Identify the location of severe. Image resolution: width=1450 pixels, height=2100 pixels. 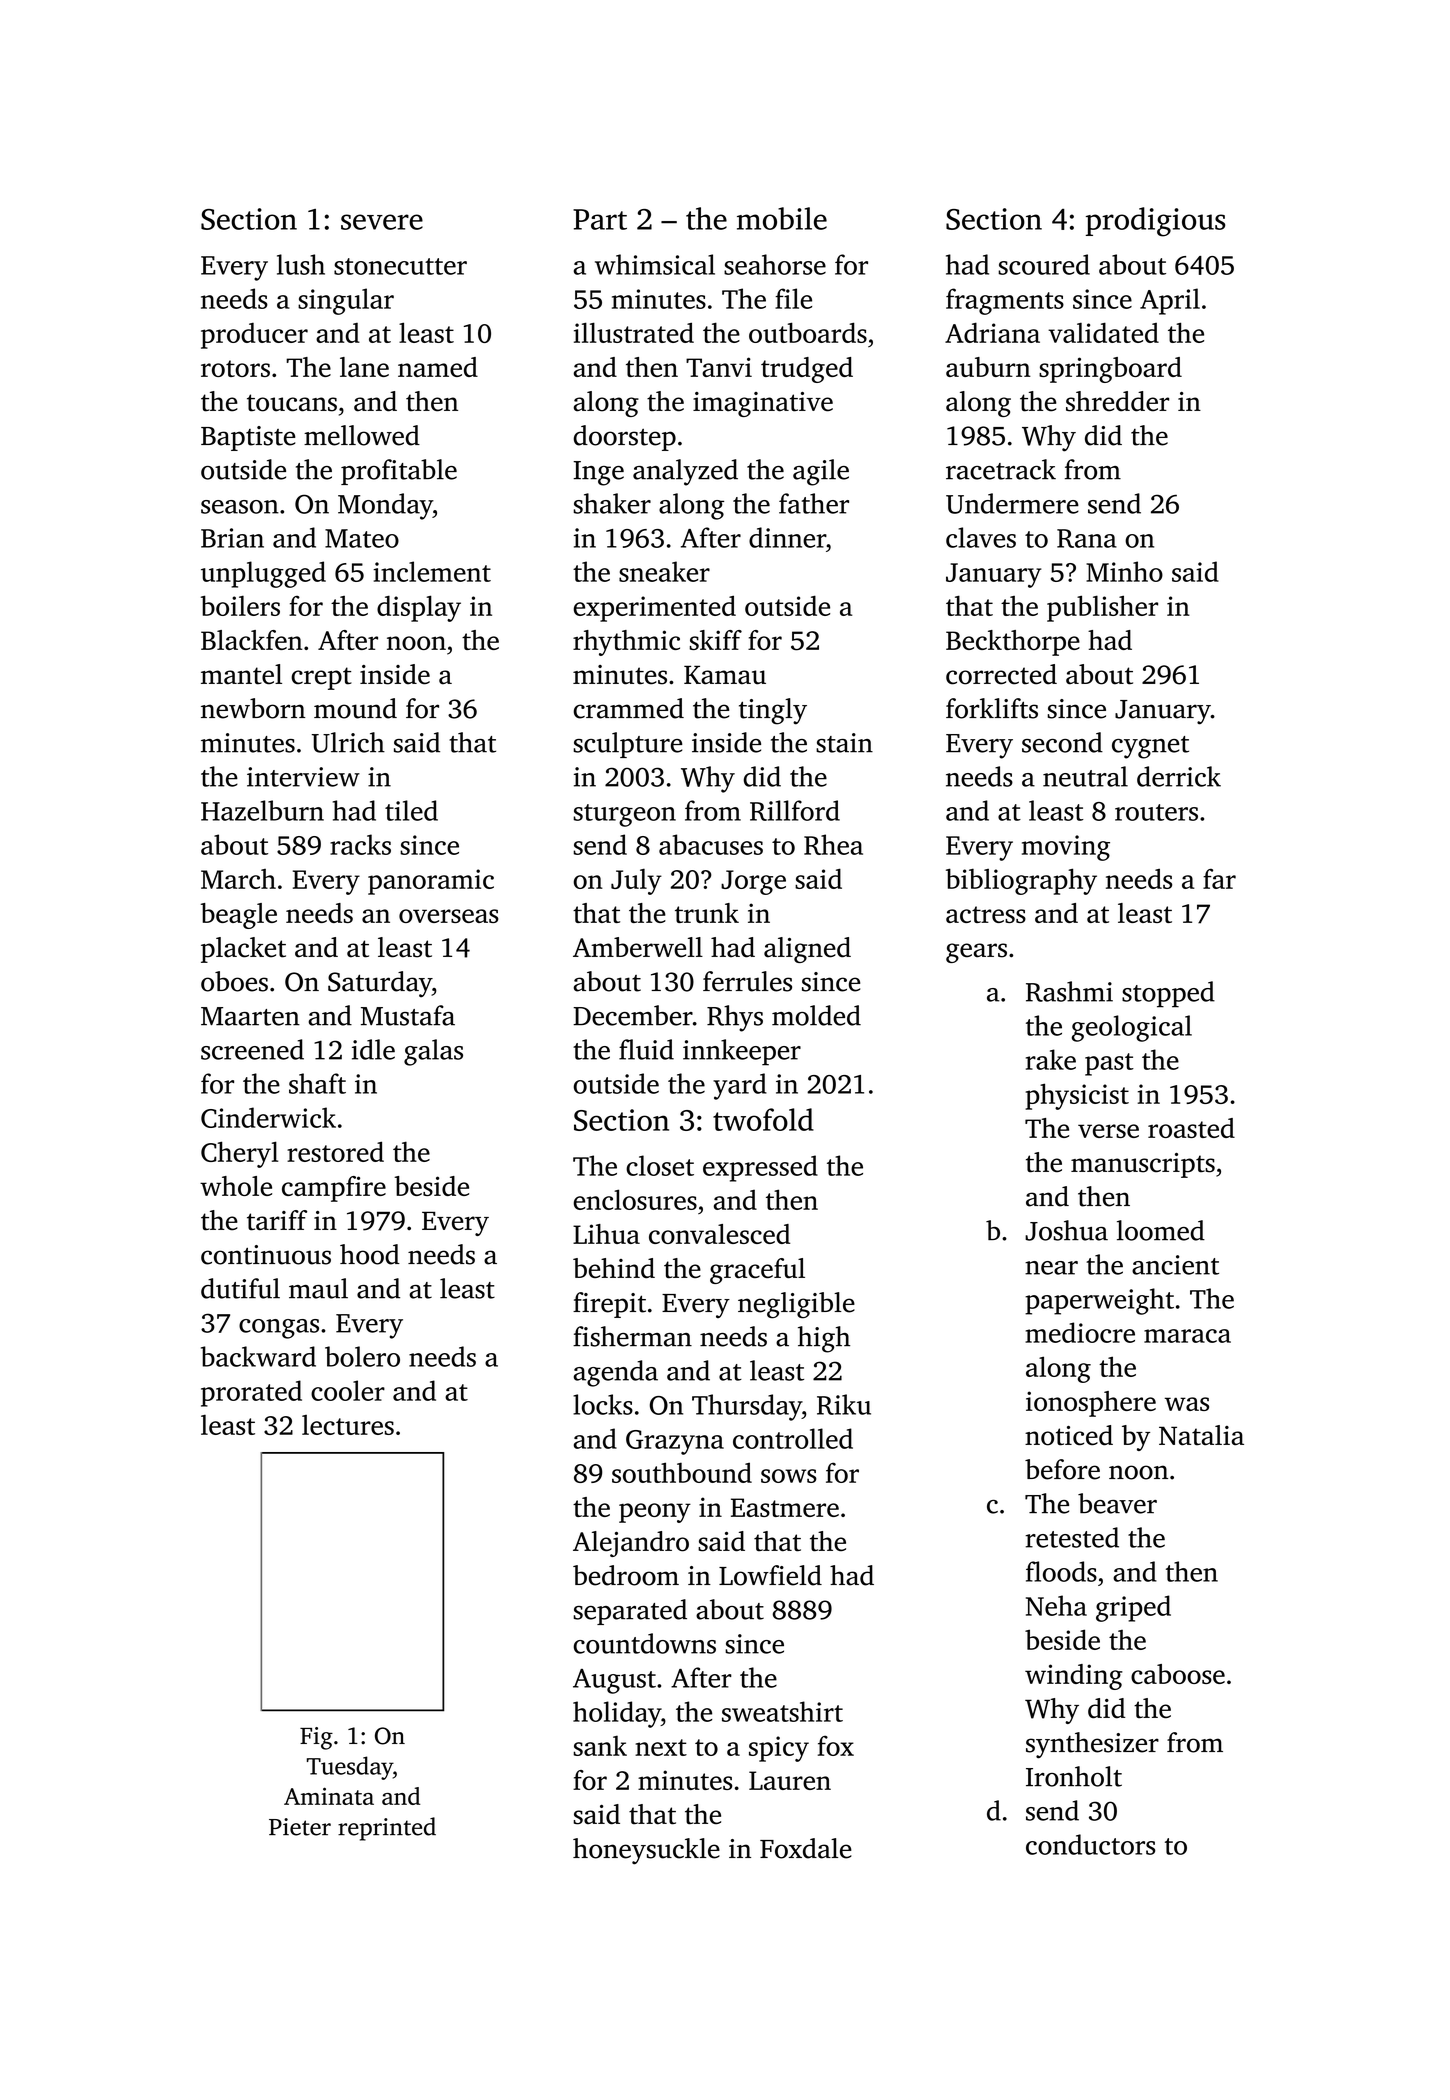
(382, 222).
